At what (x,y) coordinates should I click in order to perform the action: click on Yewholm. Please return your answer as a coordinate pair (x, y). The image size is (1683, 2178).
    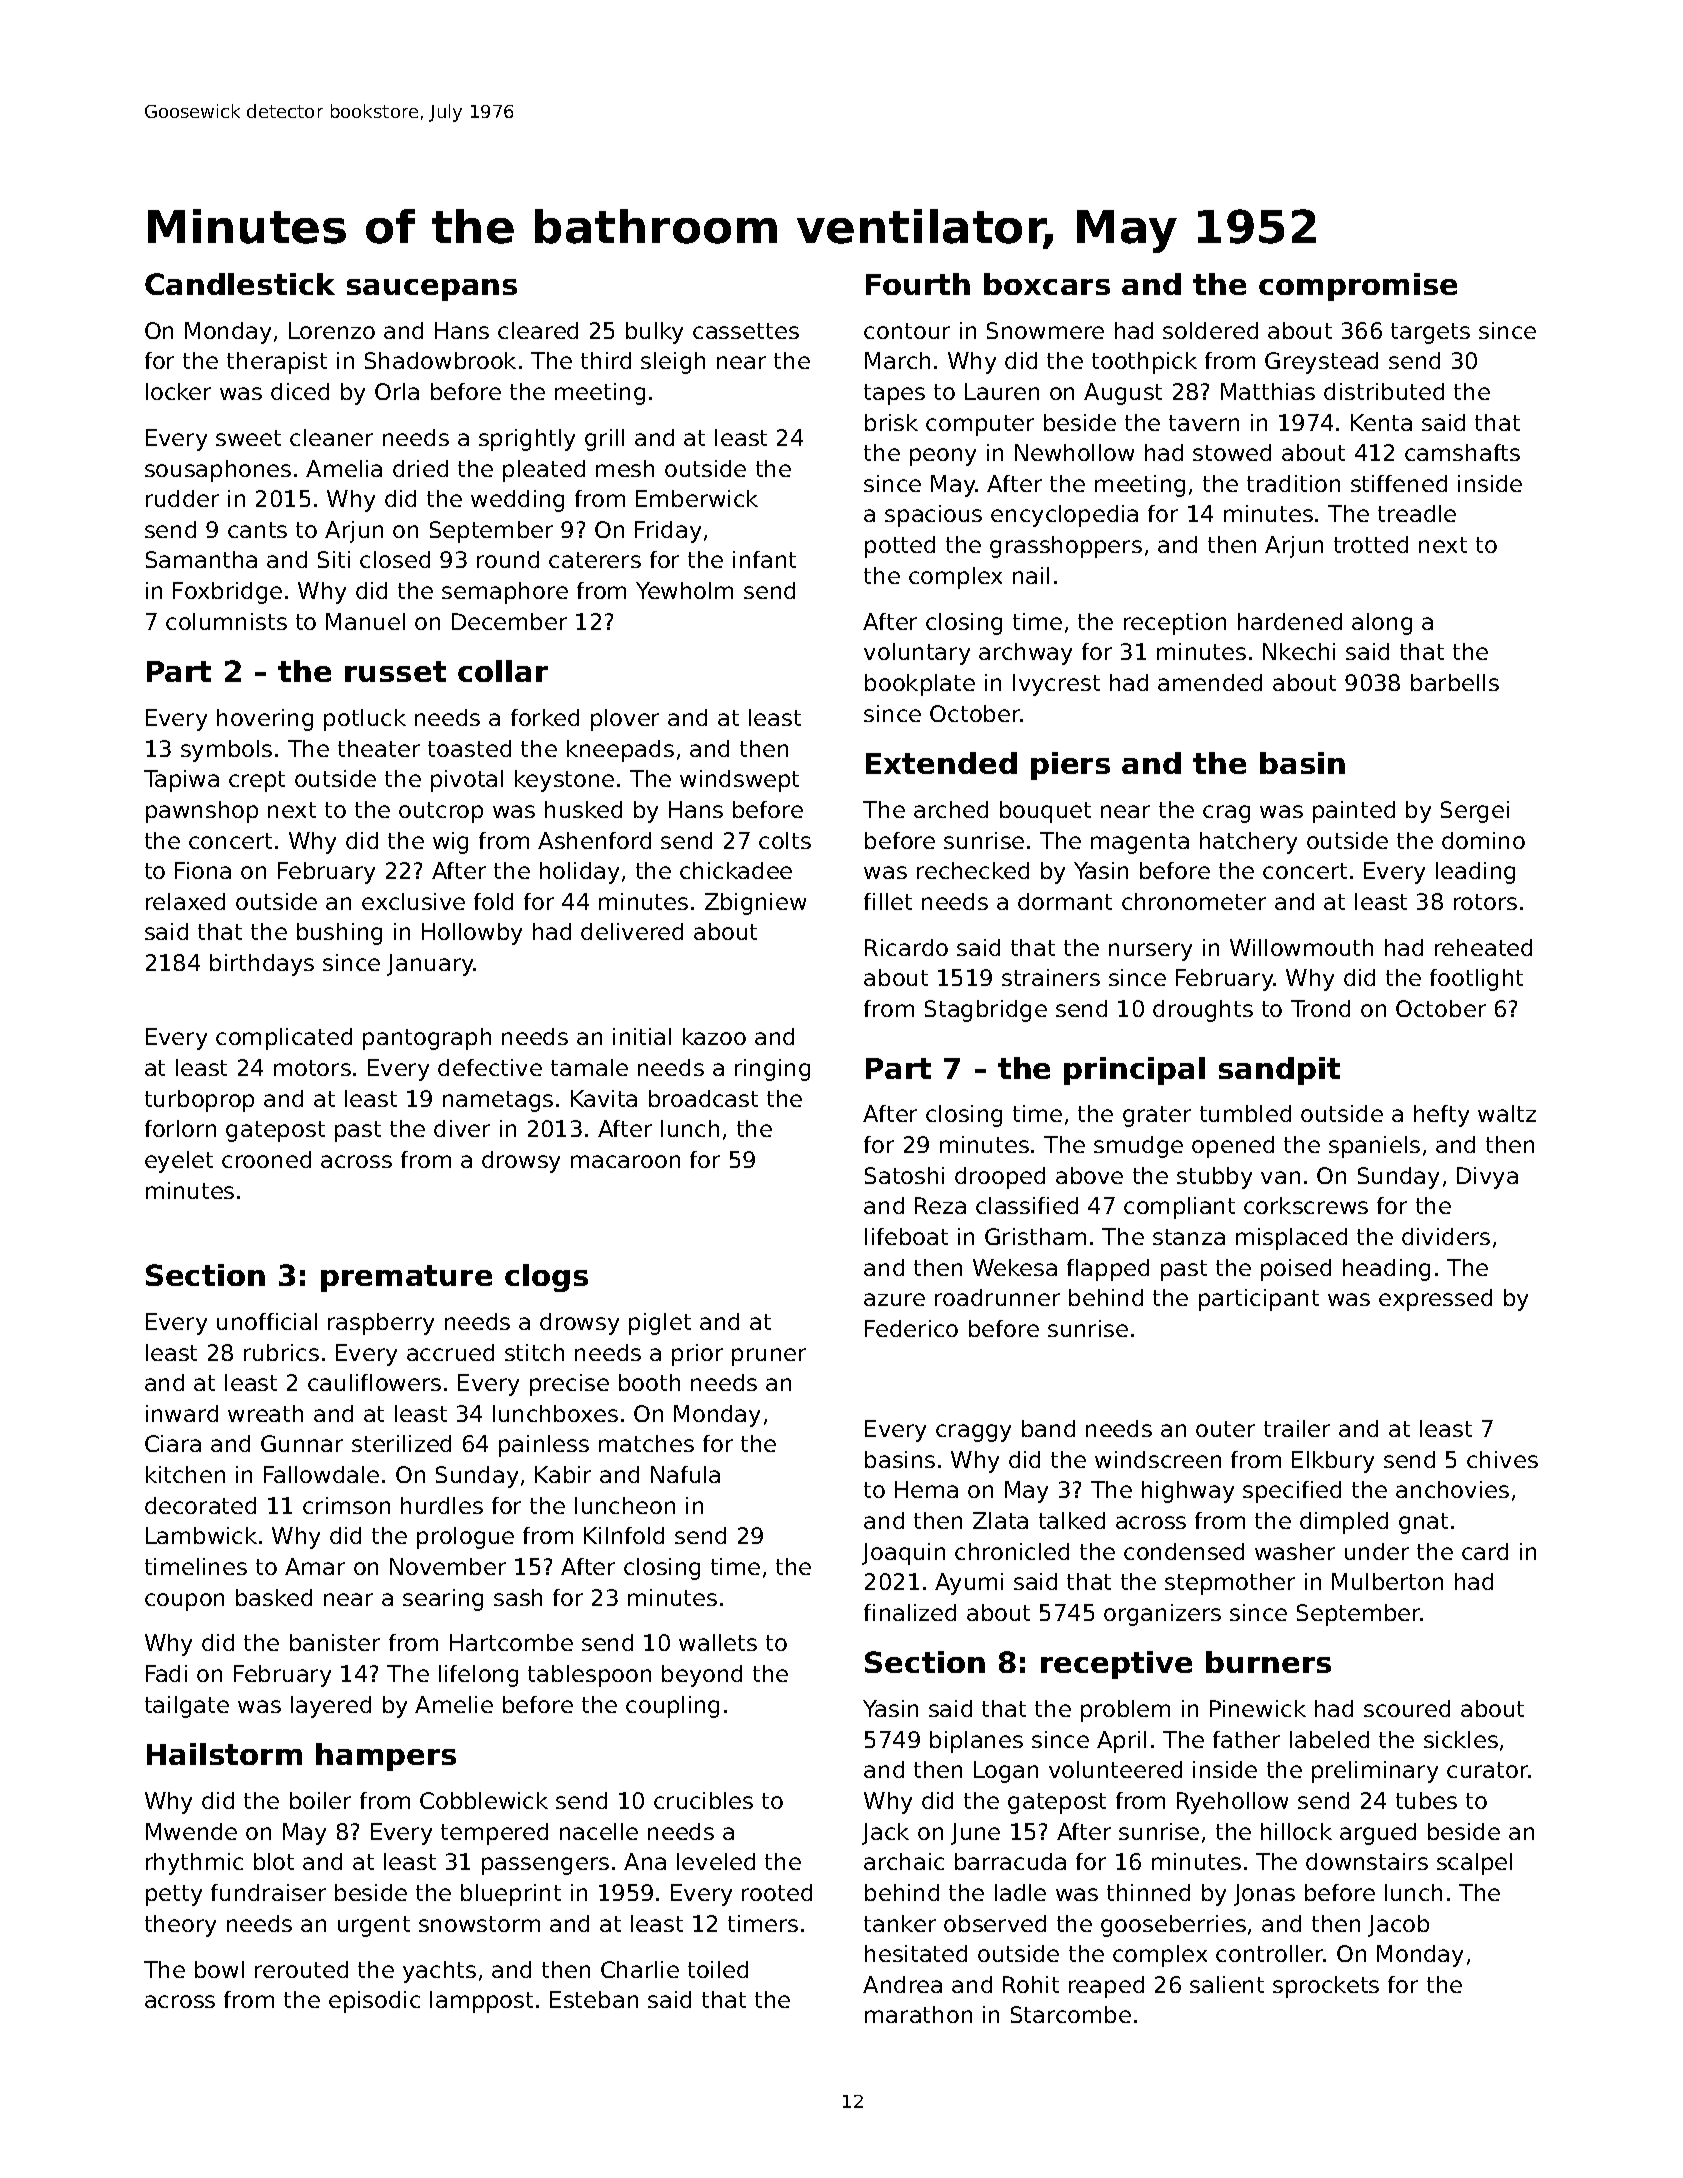
    Looking at the image, I should click on (684, 590).
